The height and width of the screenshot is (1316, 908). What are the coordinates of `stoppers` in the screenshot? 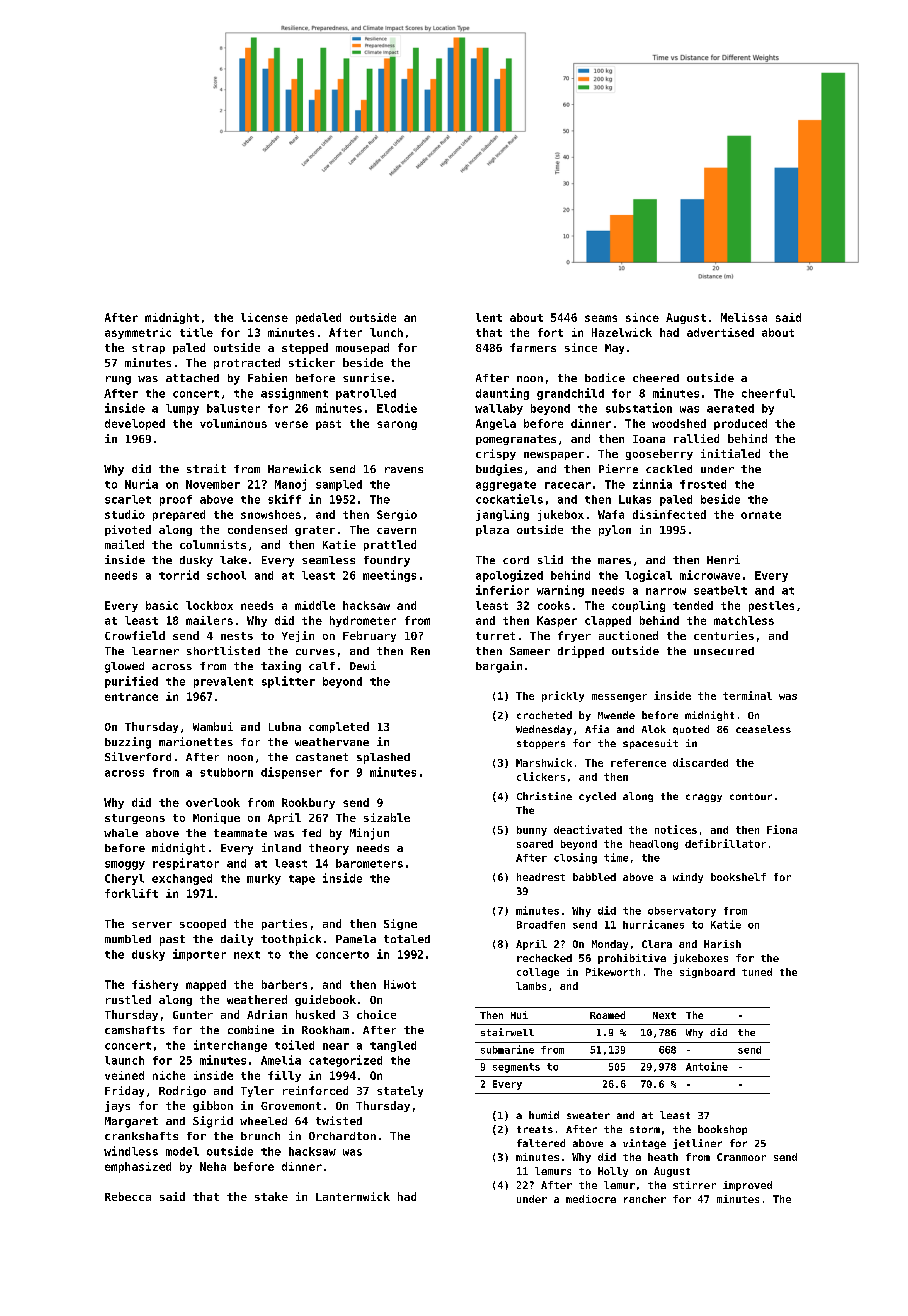 It's located at (541, 744).
